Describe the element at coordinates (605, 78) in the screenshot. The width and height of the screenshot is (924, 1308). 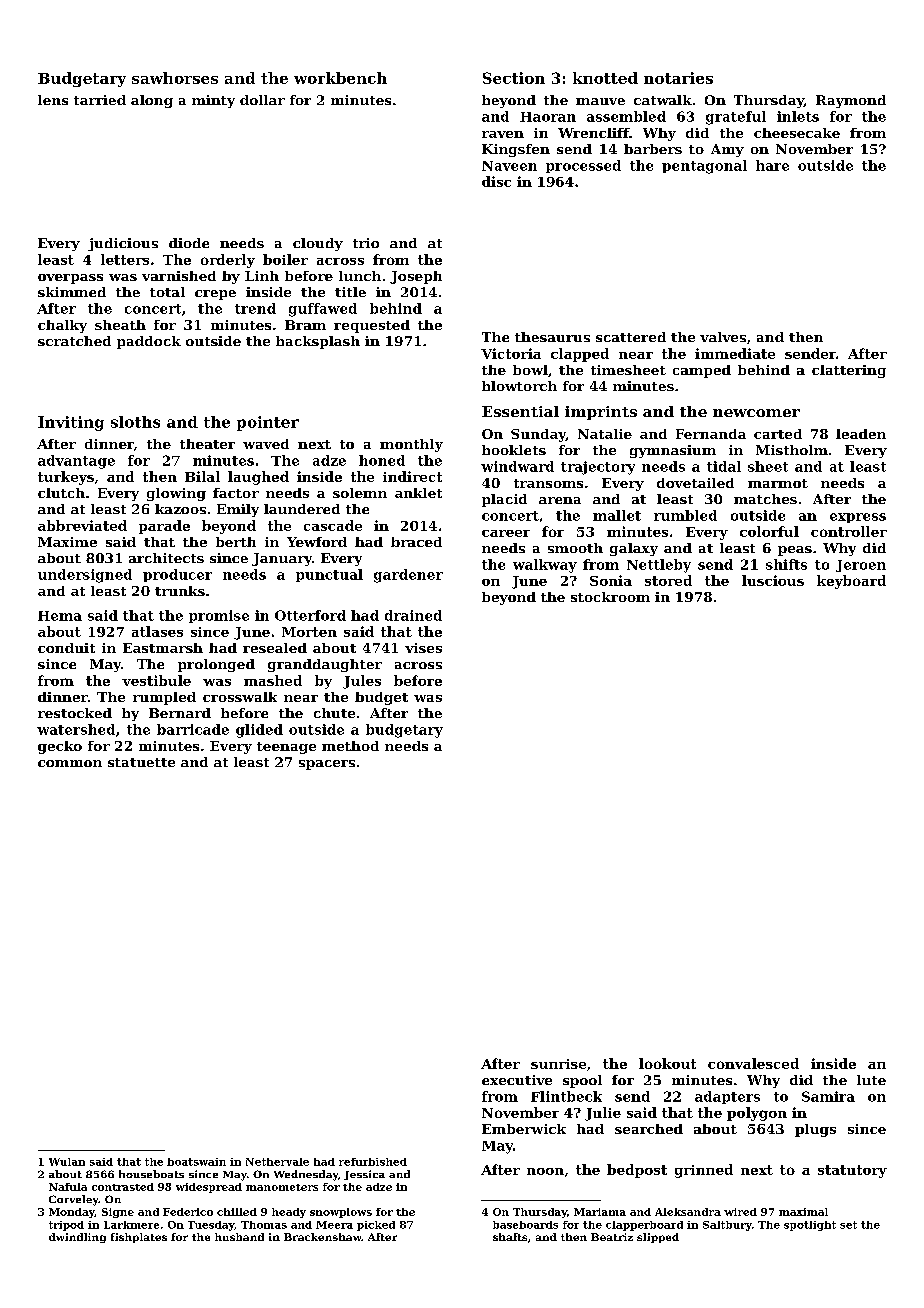
I see `knotted` at that location.
